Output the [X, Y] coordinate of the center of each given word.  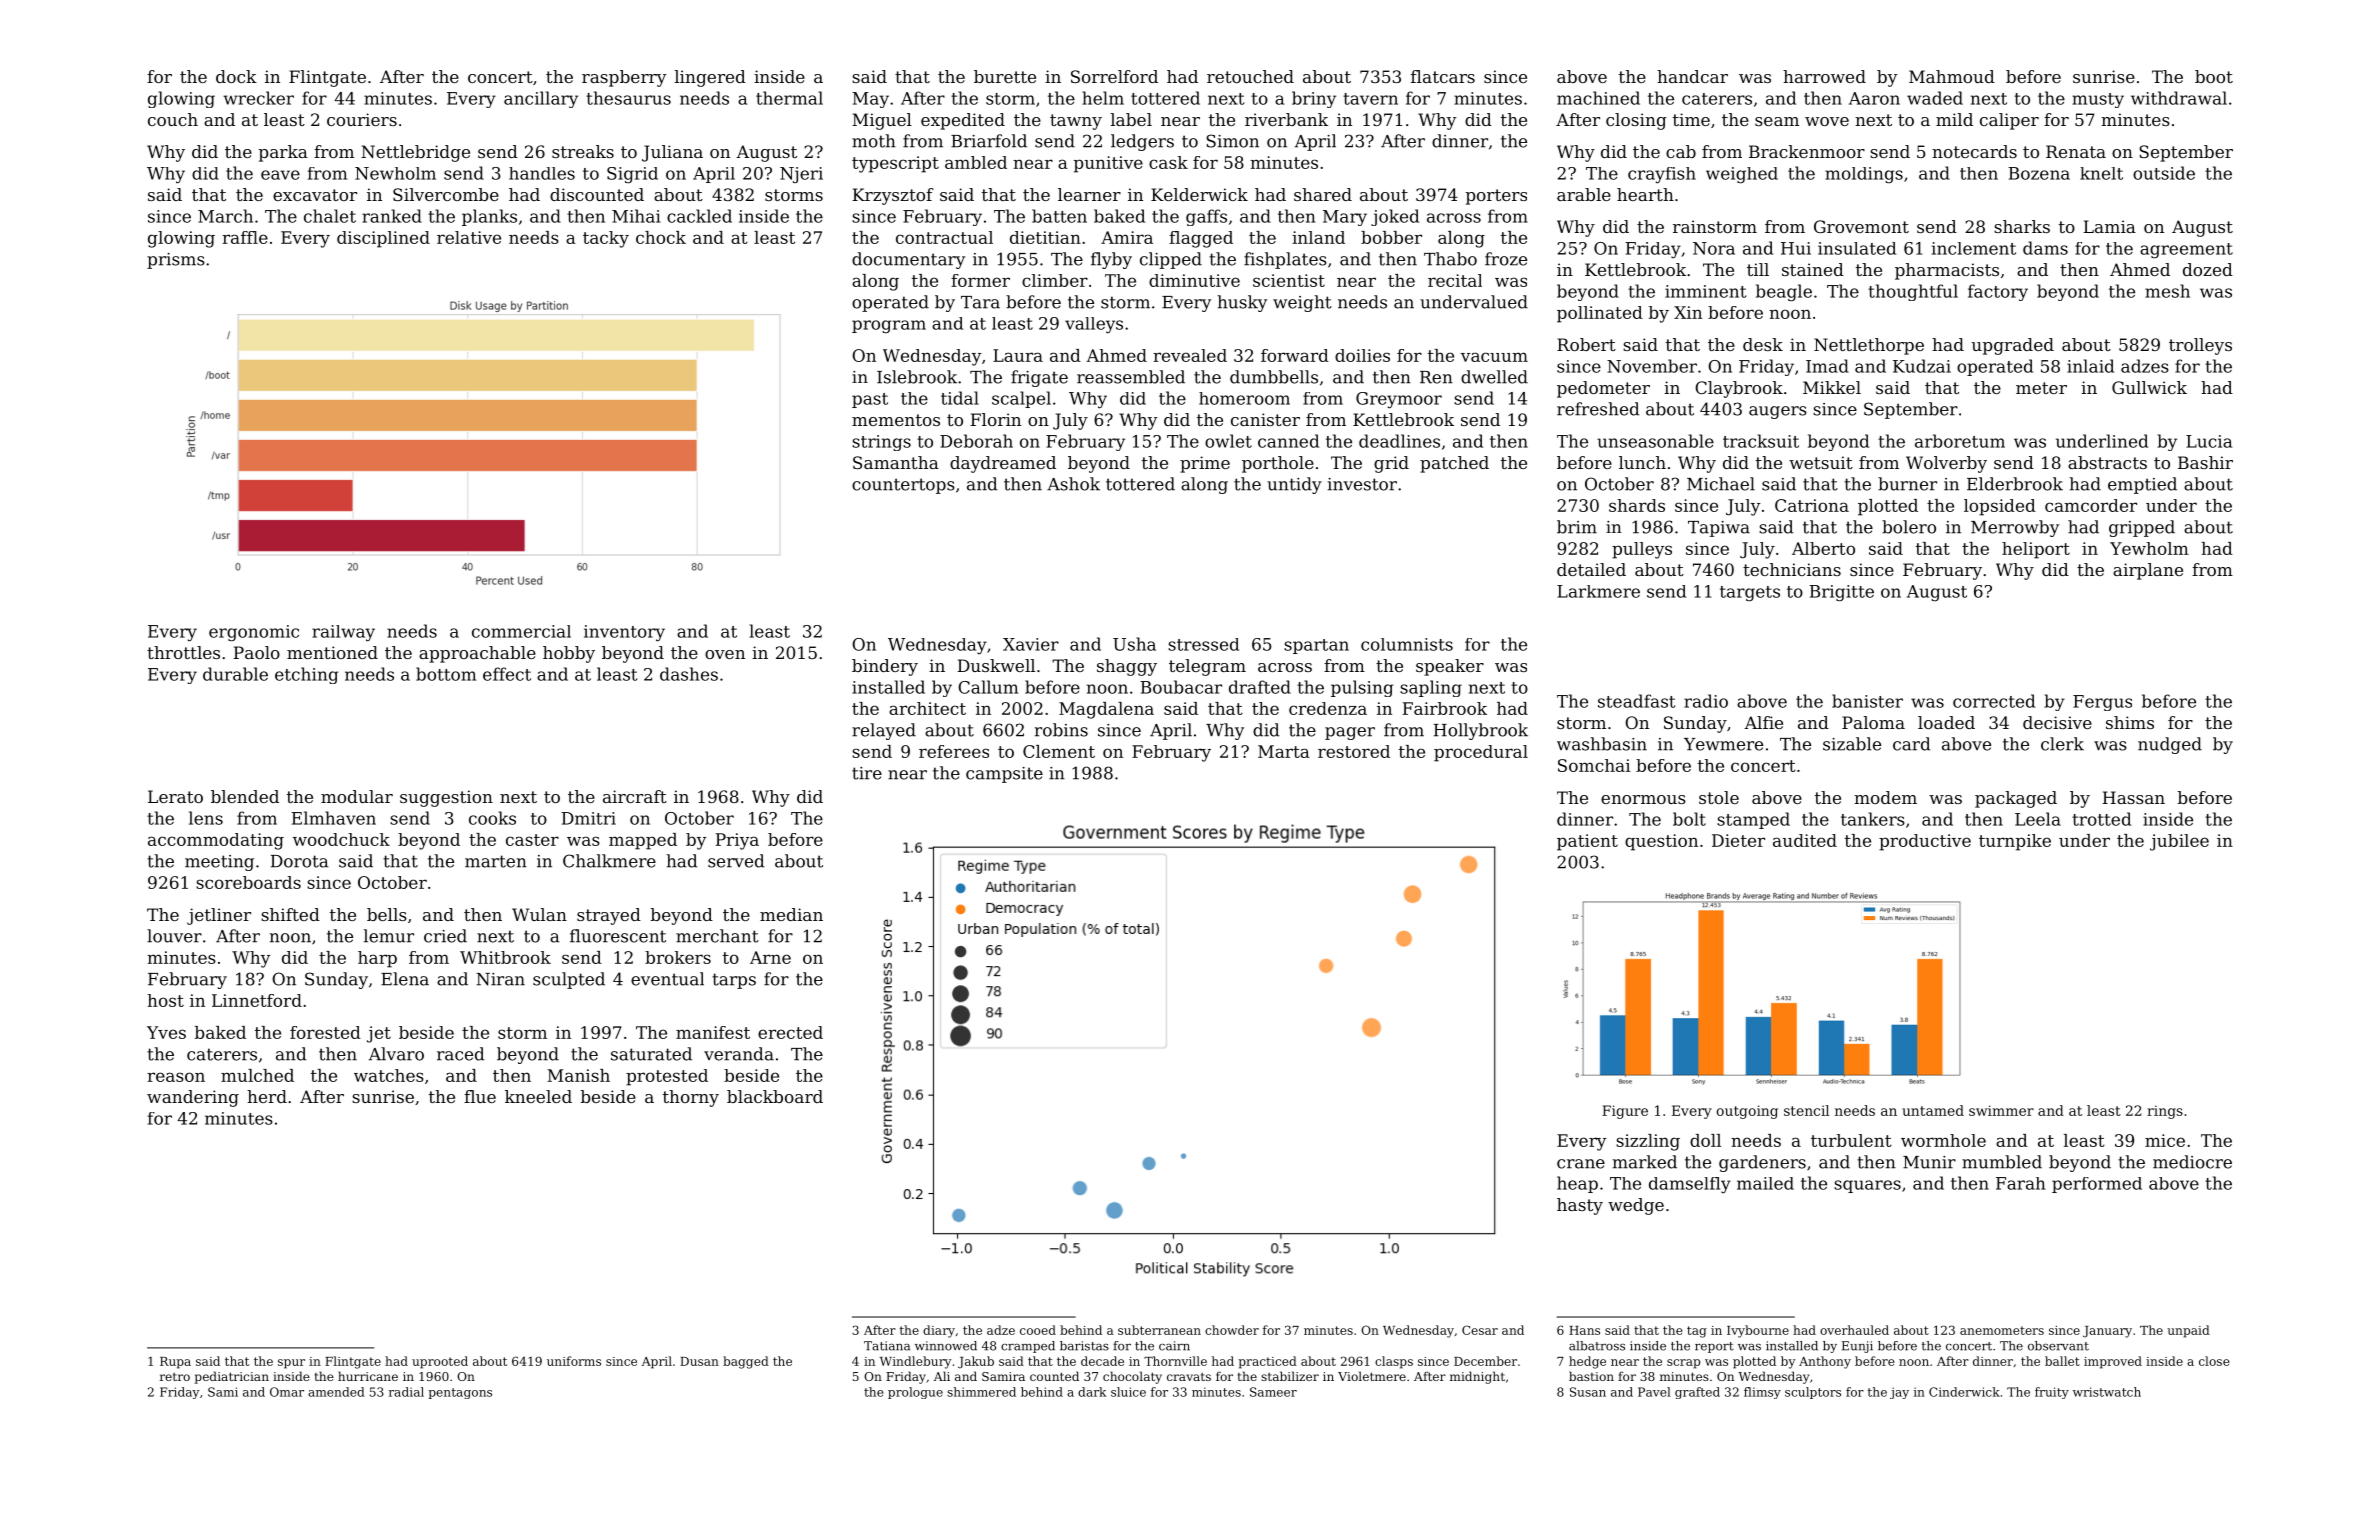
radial [406, 1392]
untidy [1294, 485]
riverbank [1286, 119]
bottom [446, 674]
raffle [245, 237]
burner [1907, 484]
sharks [2022, 226]
